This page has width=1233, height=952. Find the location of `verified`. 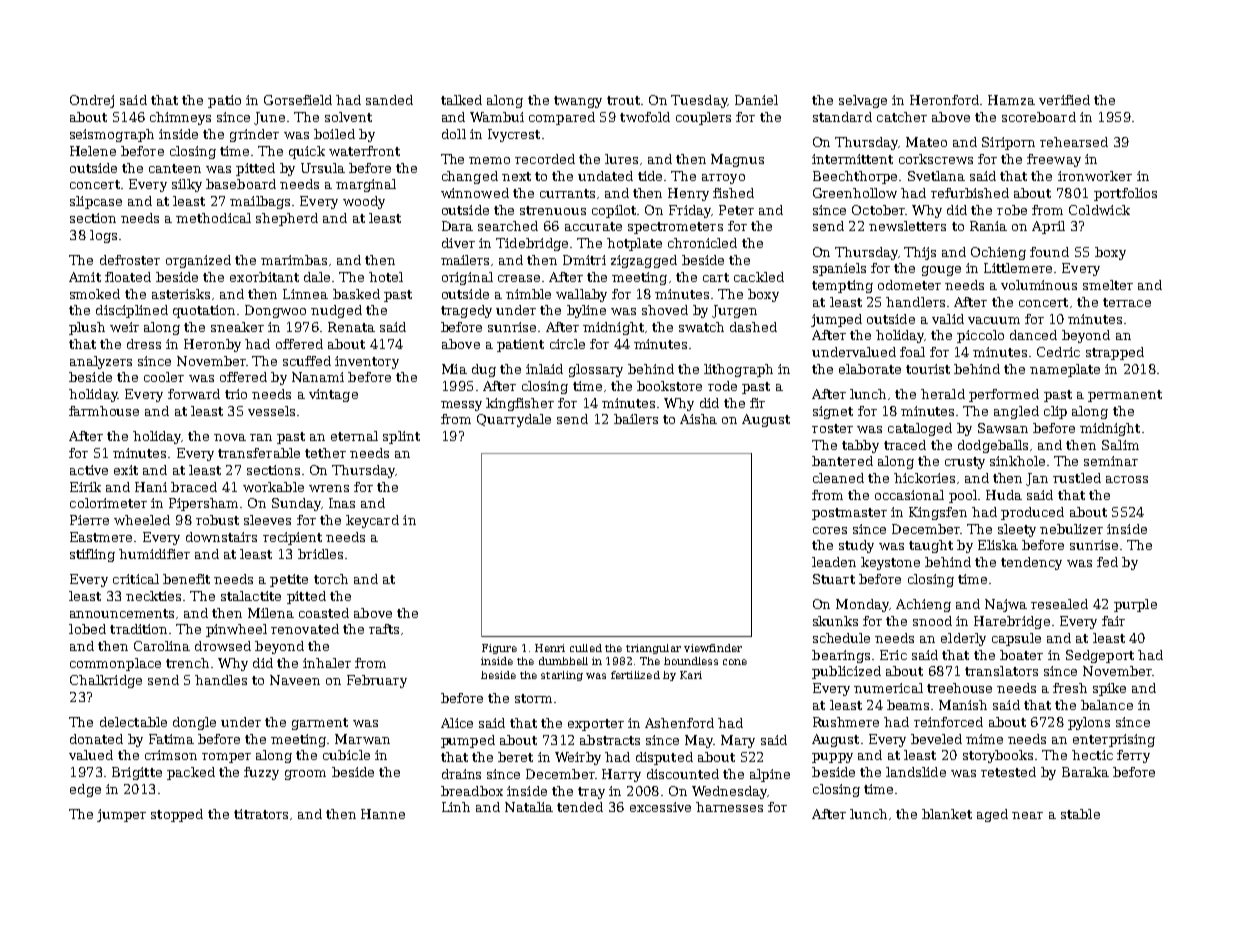

verified is located at coordinates (1064, 100).
